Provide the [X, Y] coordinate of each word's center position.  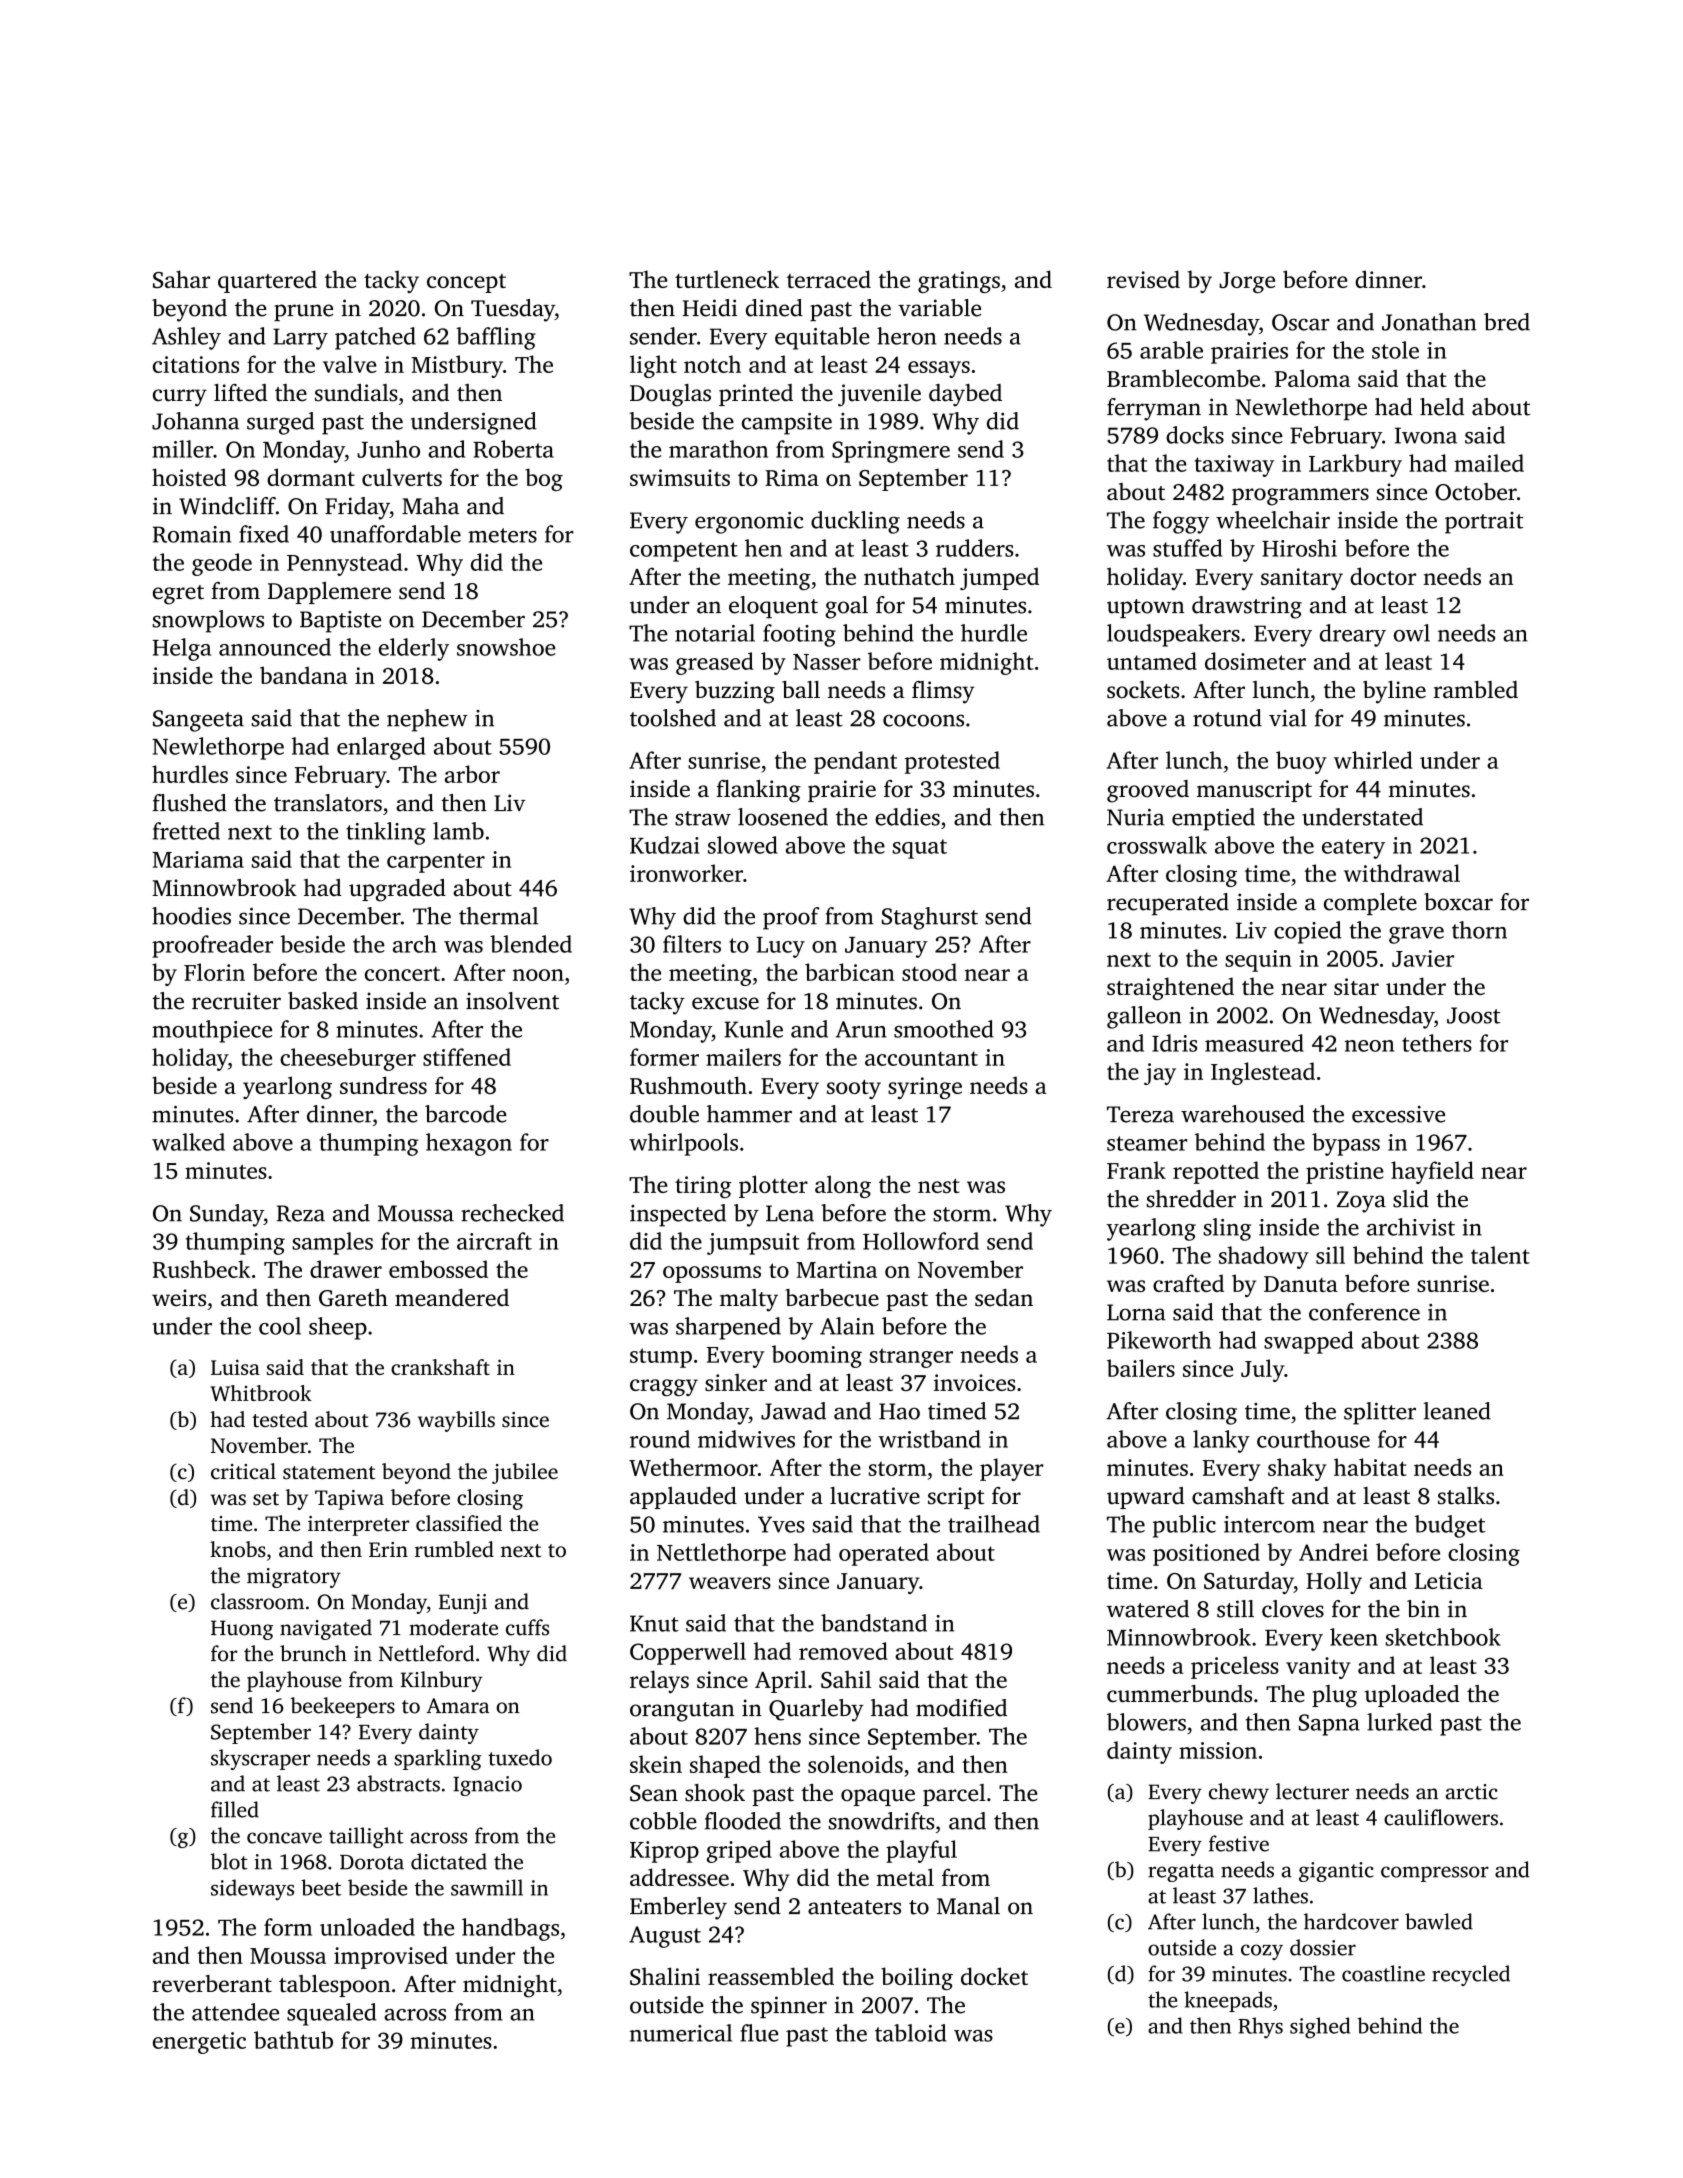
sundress [383, 1085]
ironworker [686, 873]
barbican [850, 972]
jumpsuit [753, 1244]
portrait [1484, 523]
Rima [792, 477]
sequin [1258, 961]
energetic [199, 2043]
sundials [356, 393]
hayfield [1432, 1172]
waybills [456, 1421]
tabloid [911, 2033]
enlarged [381, 748]
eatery [1353, 849]
